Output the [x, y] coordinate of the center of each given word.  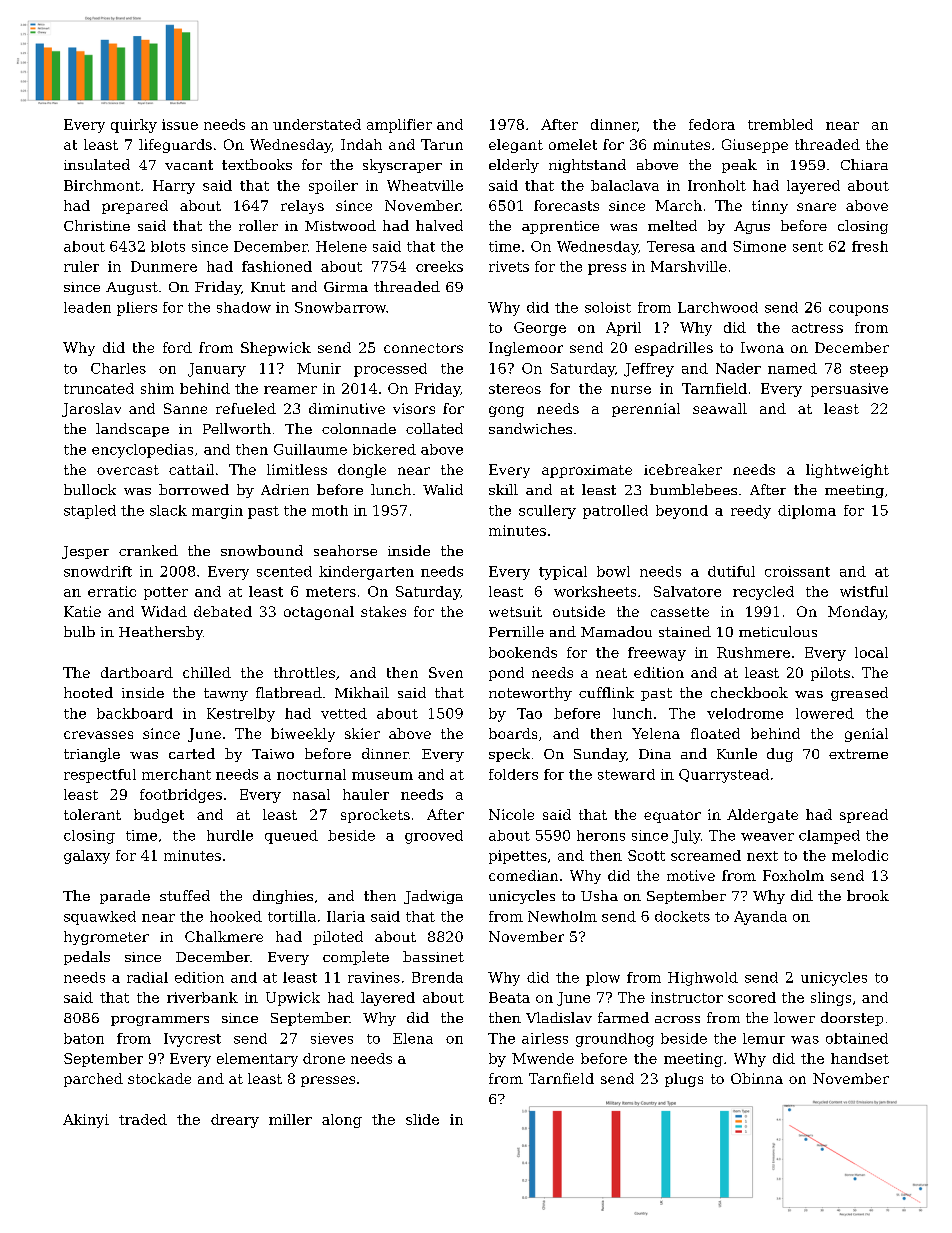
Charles [118, 368]
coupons [858, 310]
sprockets [375, 816]
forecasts [566, 205]
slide [422, 1119]
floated [715, 733]
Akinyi [86, 1121]
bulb [79, 631]
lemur [764, 1038]
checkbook [749, 692]
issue [180, 124]
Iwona [762, 347]
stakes [383, 611]
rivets [509, 266]
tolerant [92, 814]
